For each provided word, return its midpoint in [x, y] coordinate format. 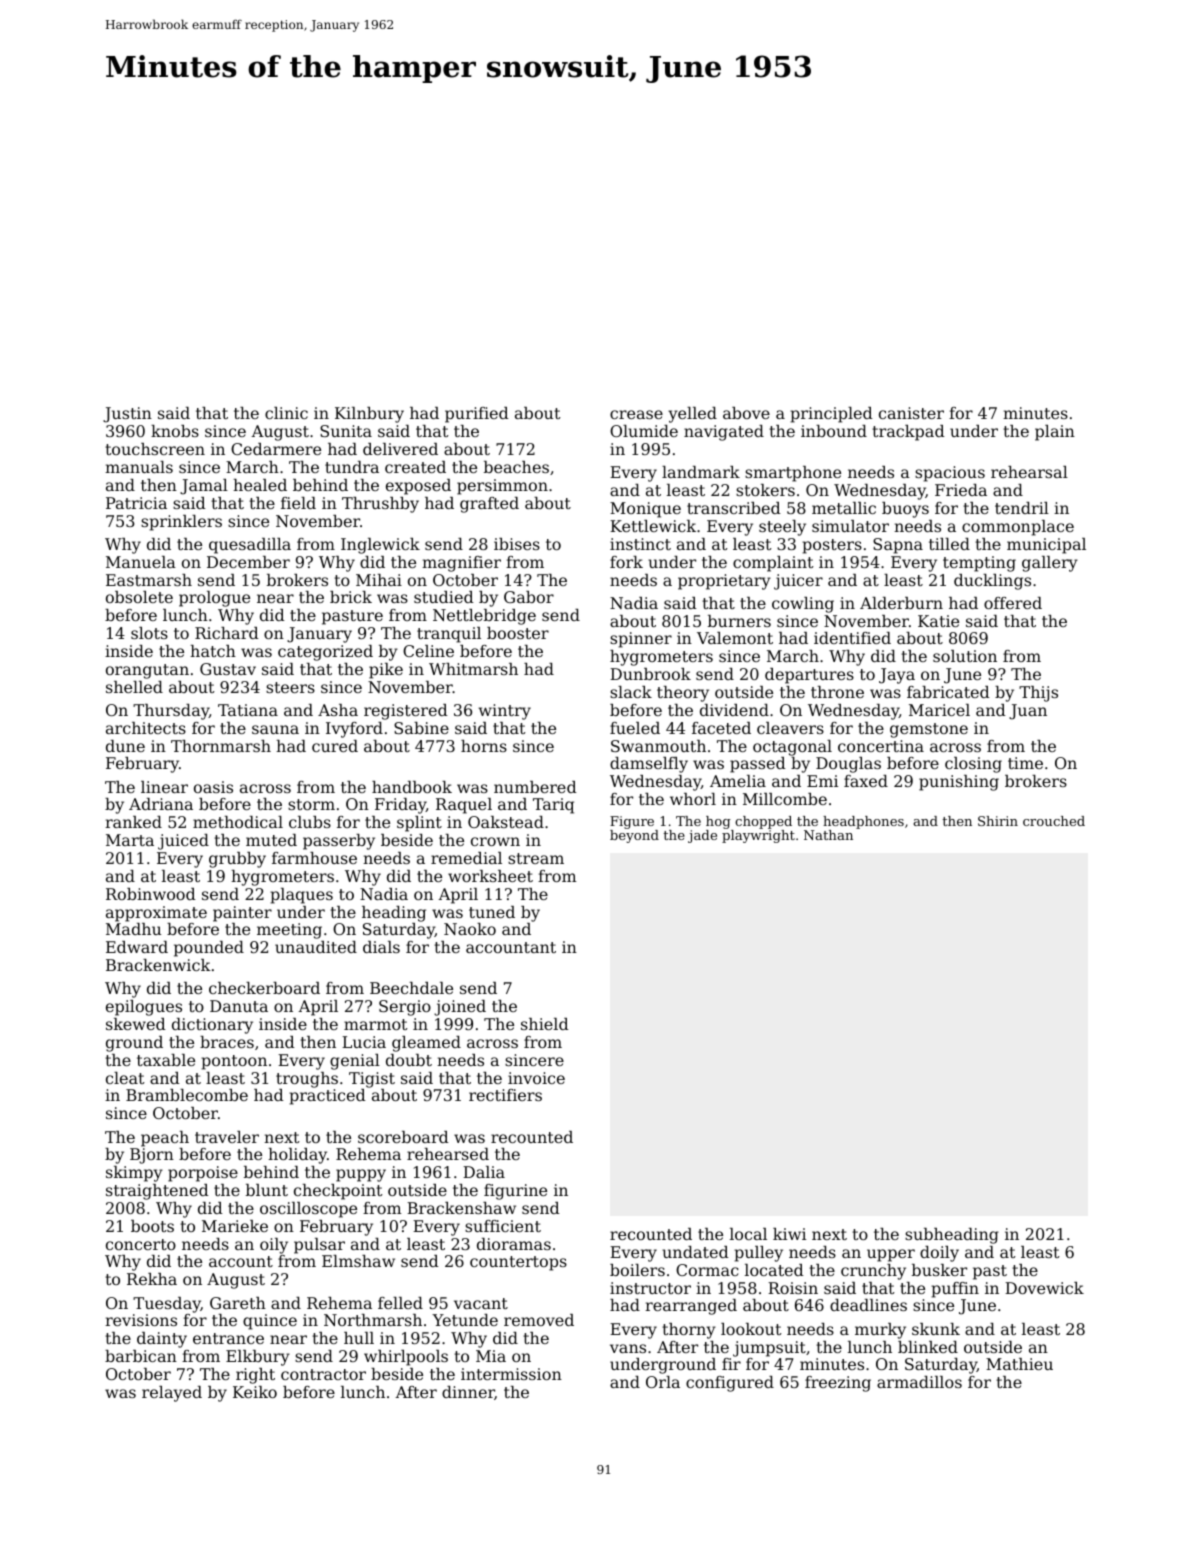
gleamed [426, 1044]
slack [631, 692]
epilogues [144, 1008]
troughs [307, 1080]
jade [702, 836]
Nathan [828, 835]
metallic [844, 508]
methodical [238, 822]
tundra [352, 467]
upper [891, 1255]
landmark [701, 472]
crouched [1054, 821]
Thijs [1038, 694]
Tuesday [167, 1305]
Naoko [470, 929]
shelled [134, 687]
